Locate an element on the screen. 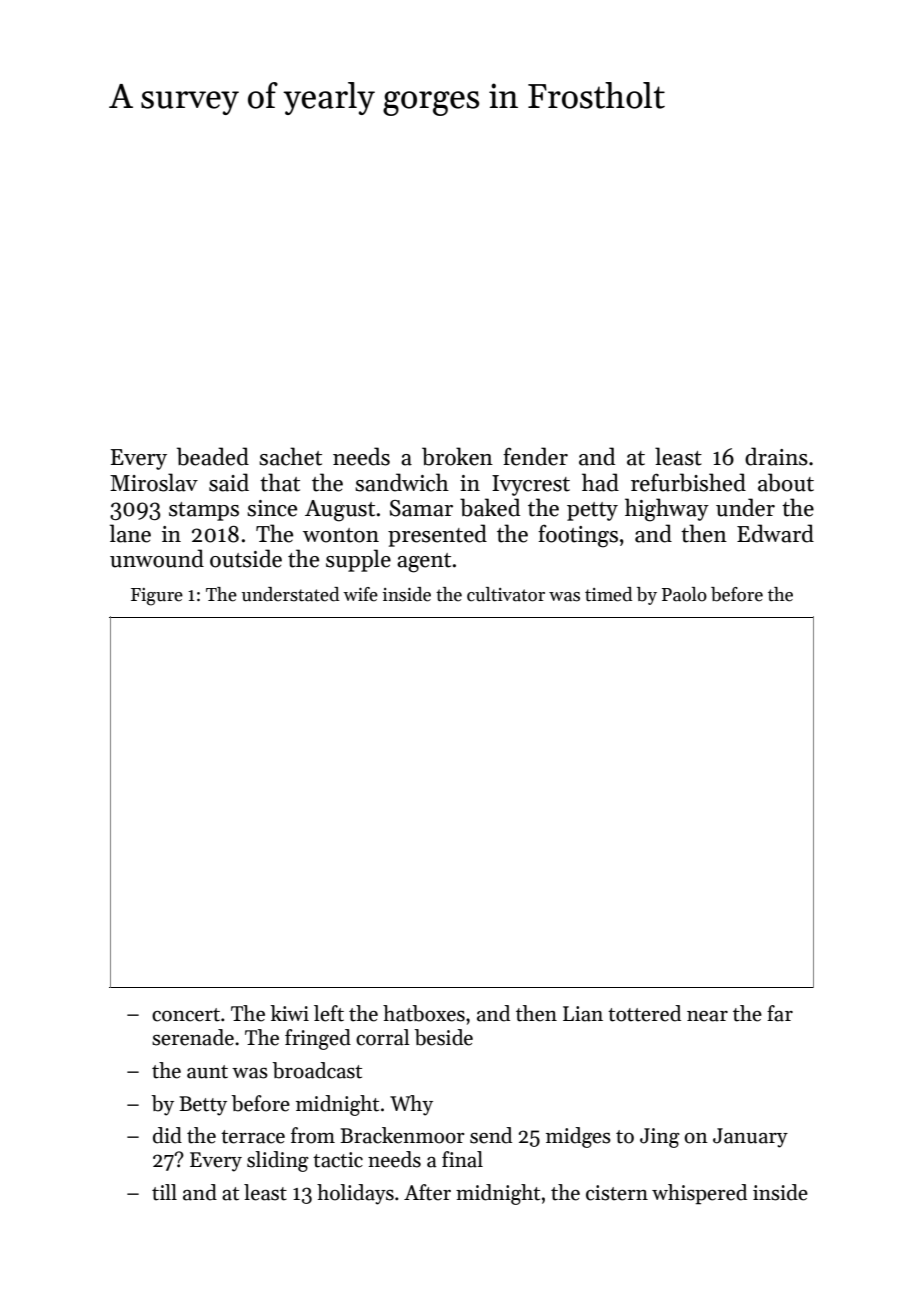 The height and width of the screenshot is (1311, 924). far is located at coordinates (780, 1013).
